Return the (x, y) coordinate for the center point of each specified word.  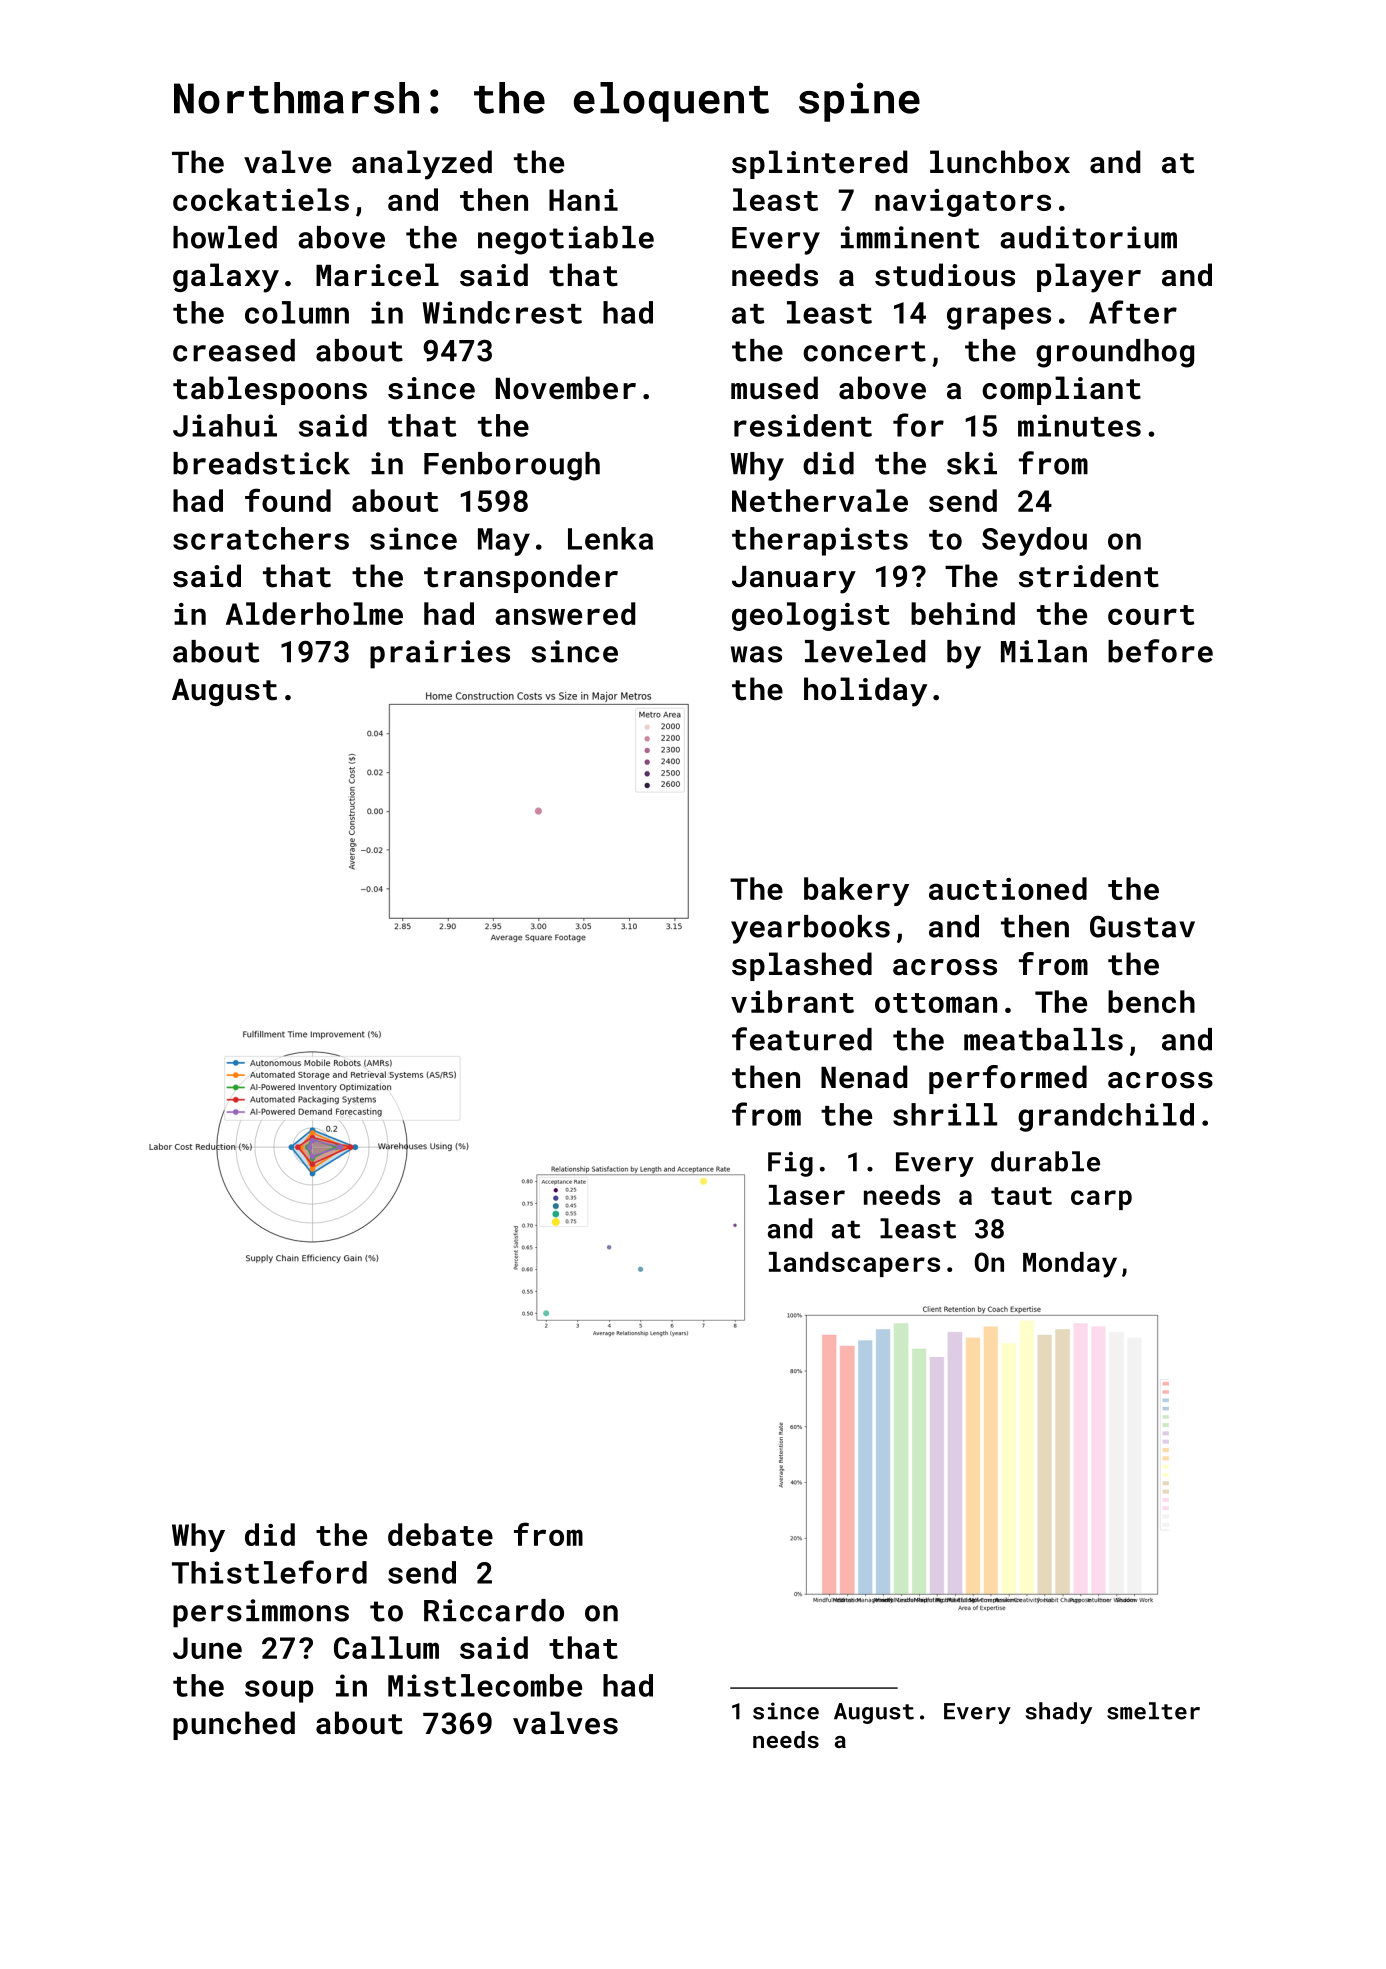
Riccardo (494, 1610)
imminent (910, 237)
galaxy (226, 278)
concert (864, 351)
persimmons (261, 1613)
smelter (1153, 1711)
